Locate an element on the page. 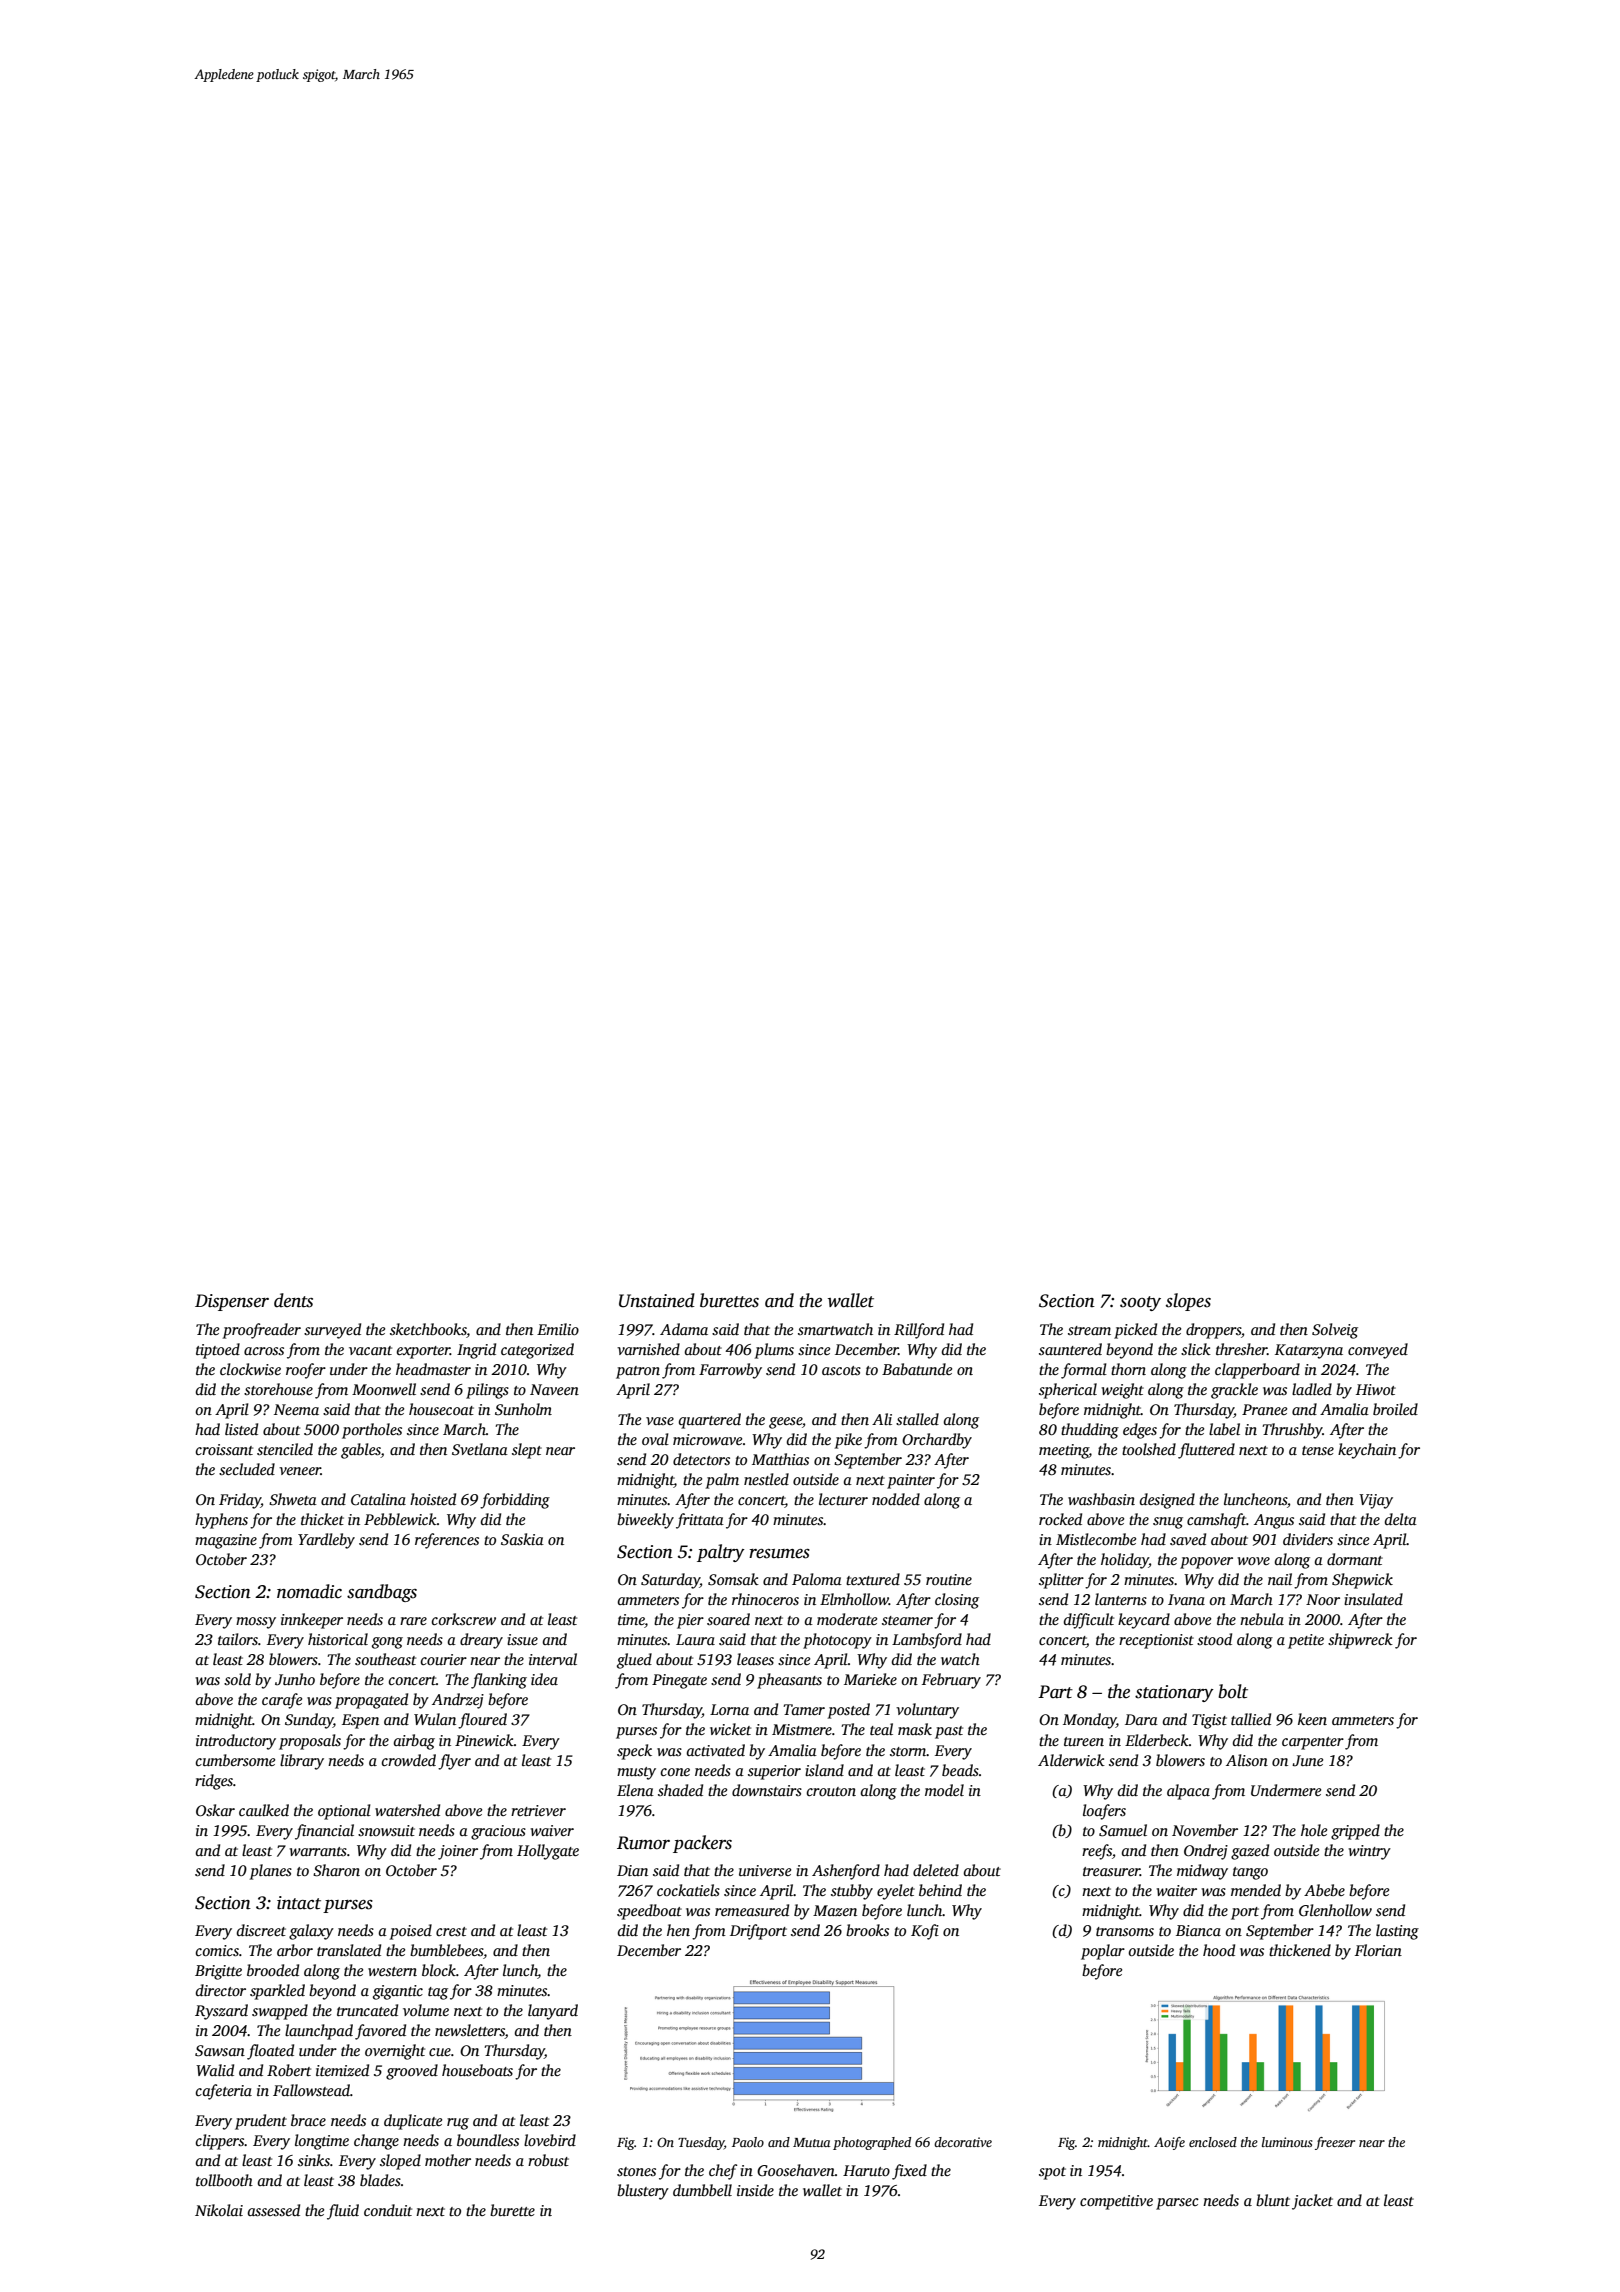 This document has width=1620, height=2292. shipwreck is located at coordinates (1360, 1641).
